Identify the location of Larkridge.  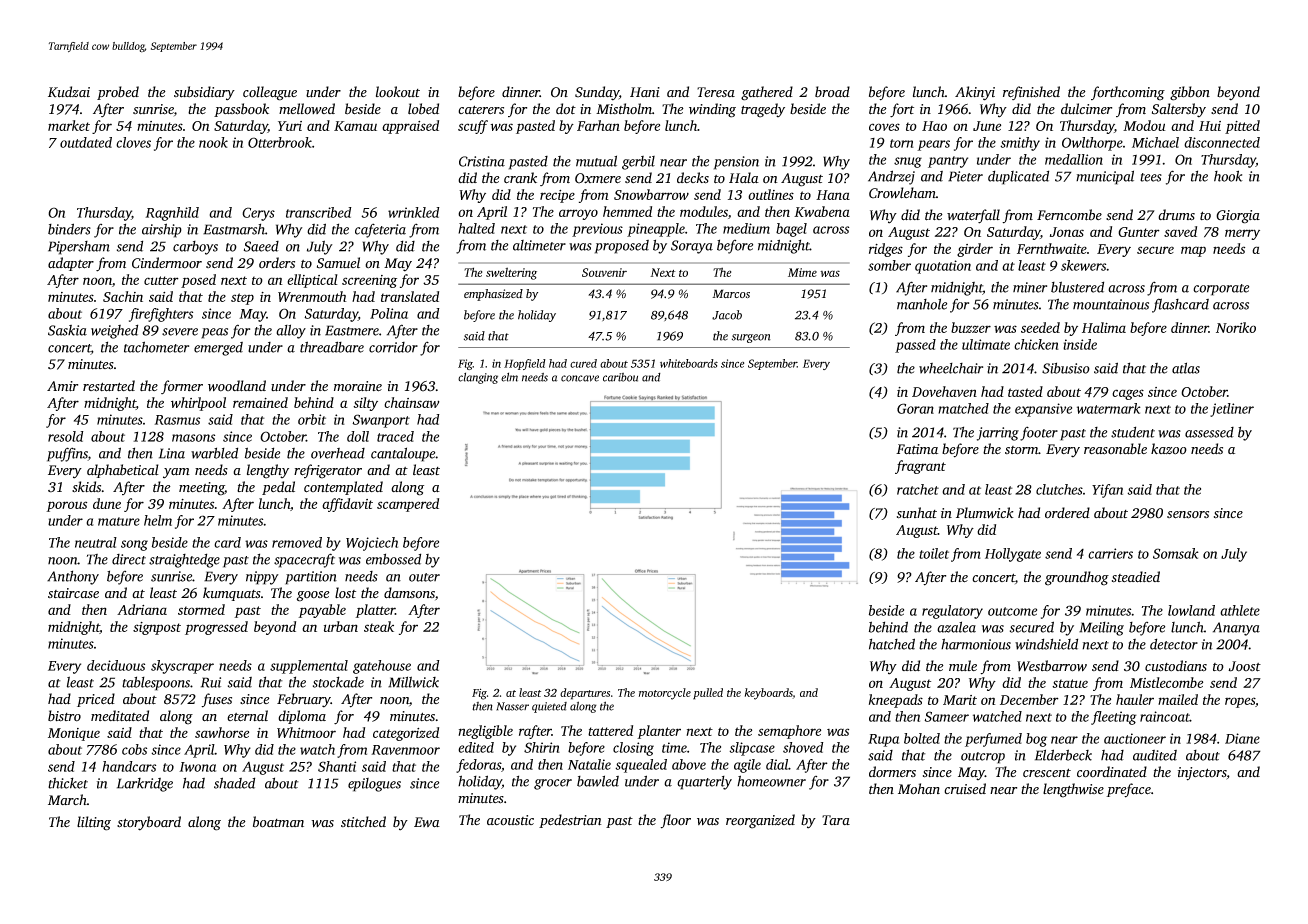
(145, 785).
